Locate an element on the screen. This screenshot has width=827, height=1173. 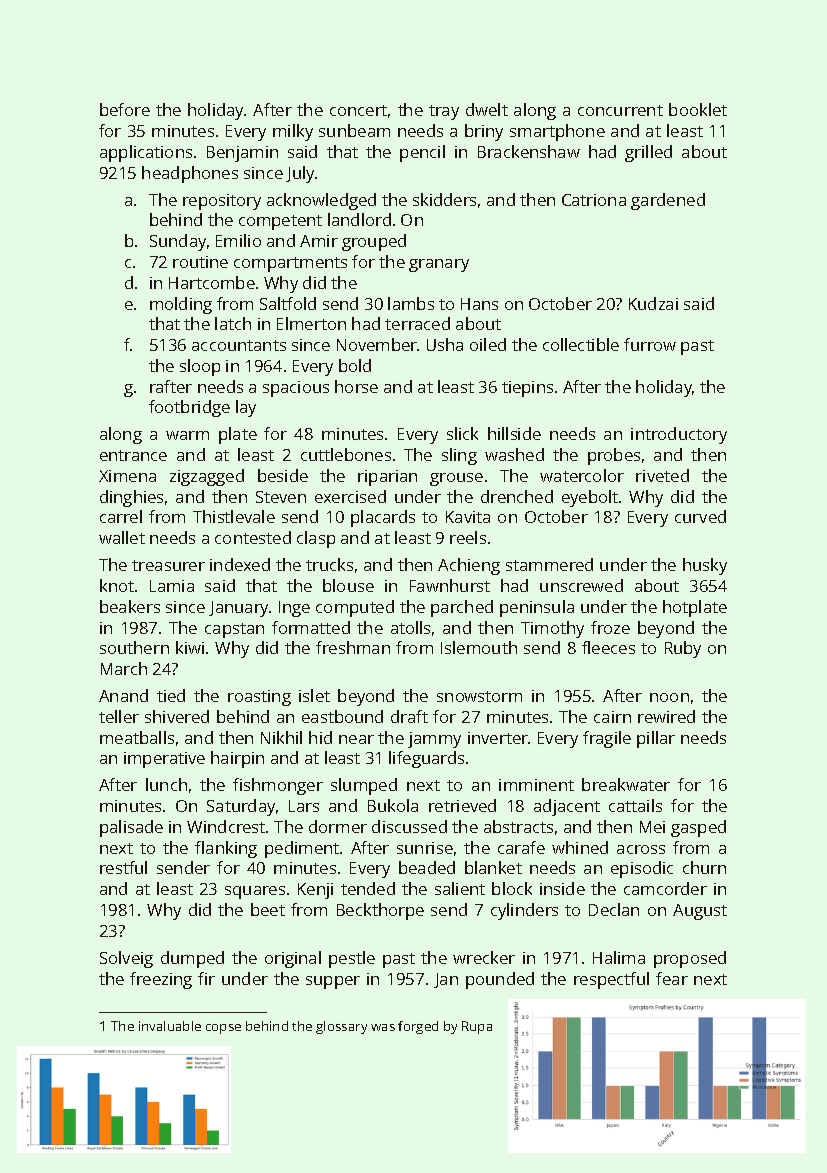
camcorder is located at coordinates (665, 888).
